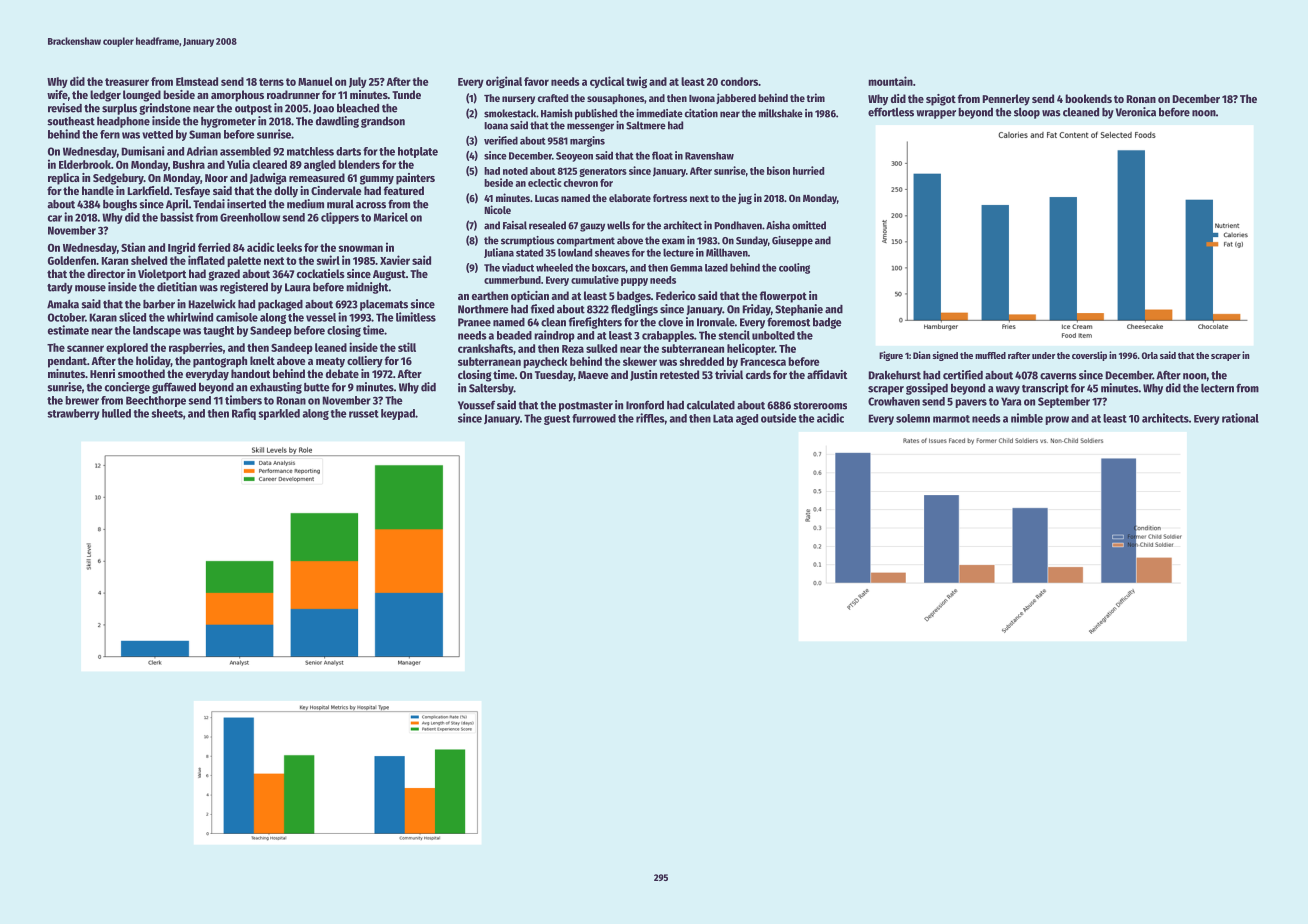  What do you see at coordinates (406, 94) in the image?
I see `Tunde` at bounding box center [406, 94].
